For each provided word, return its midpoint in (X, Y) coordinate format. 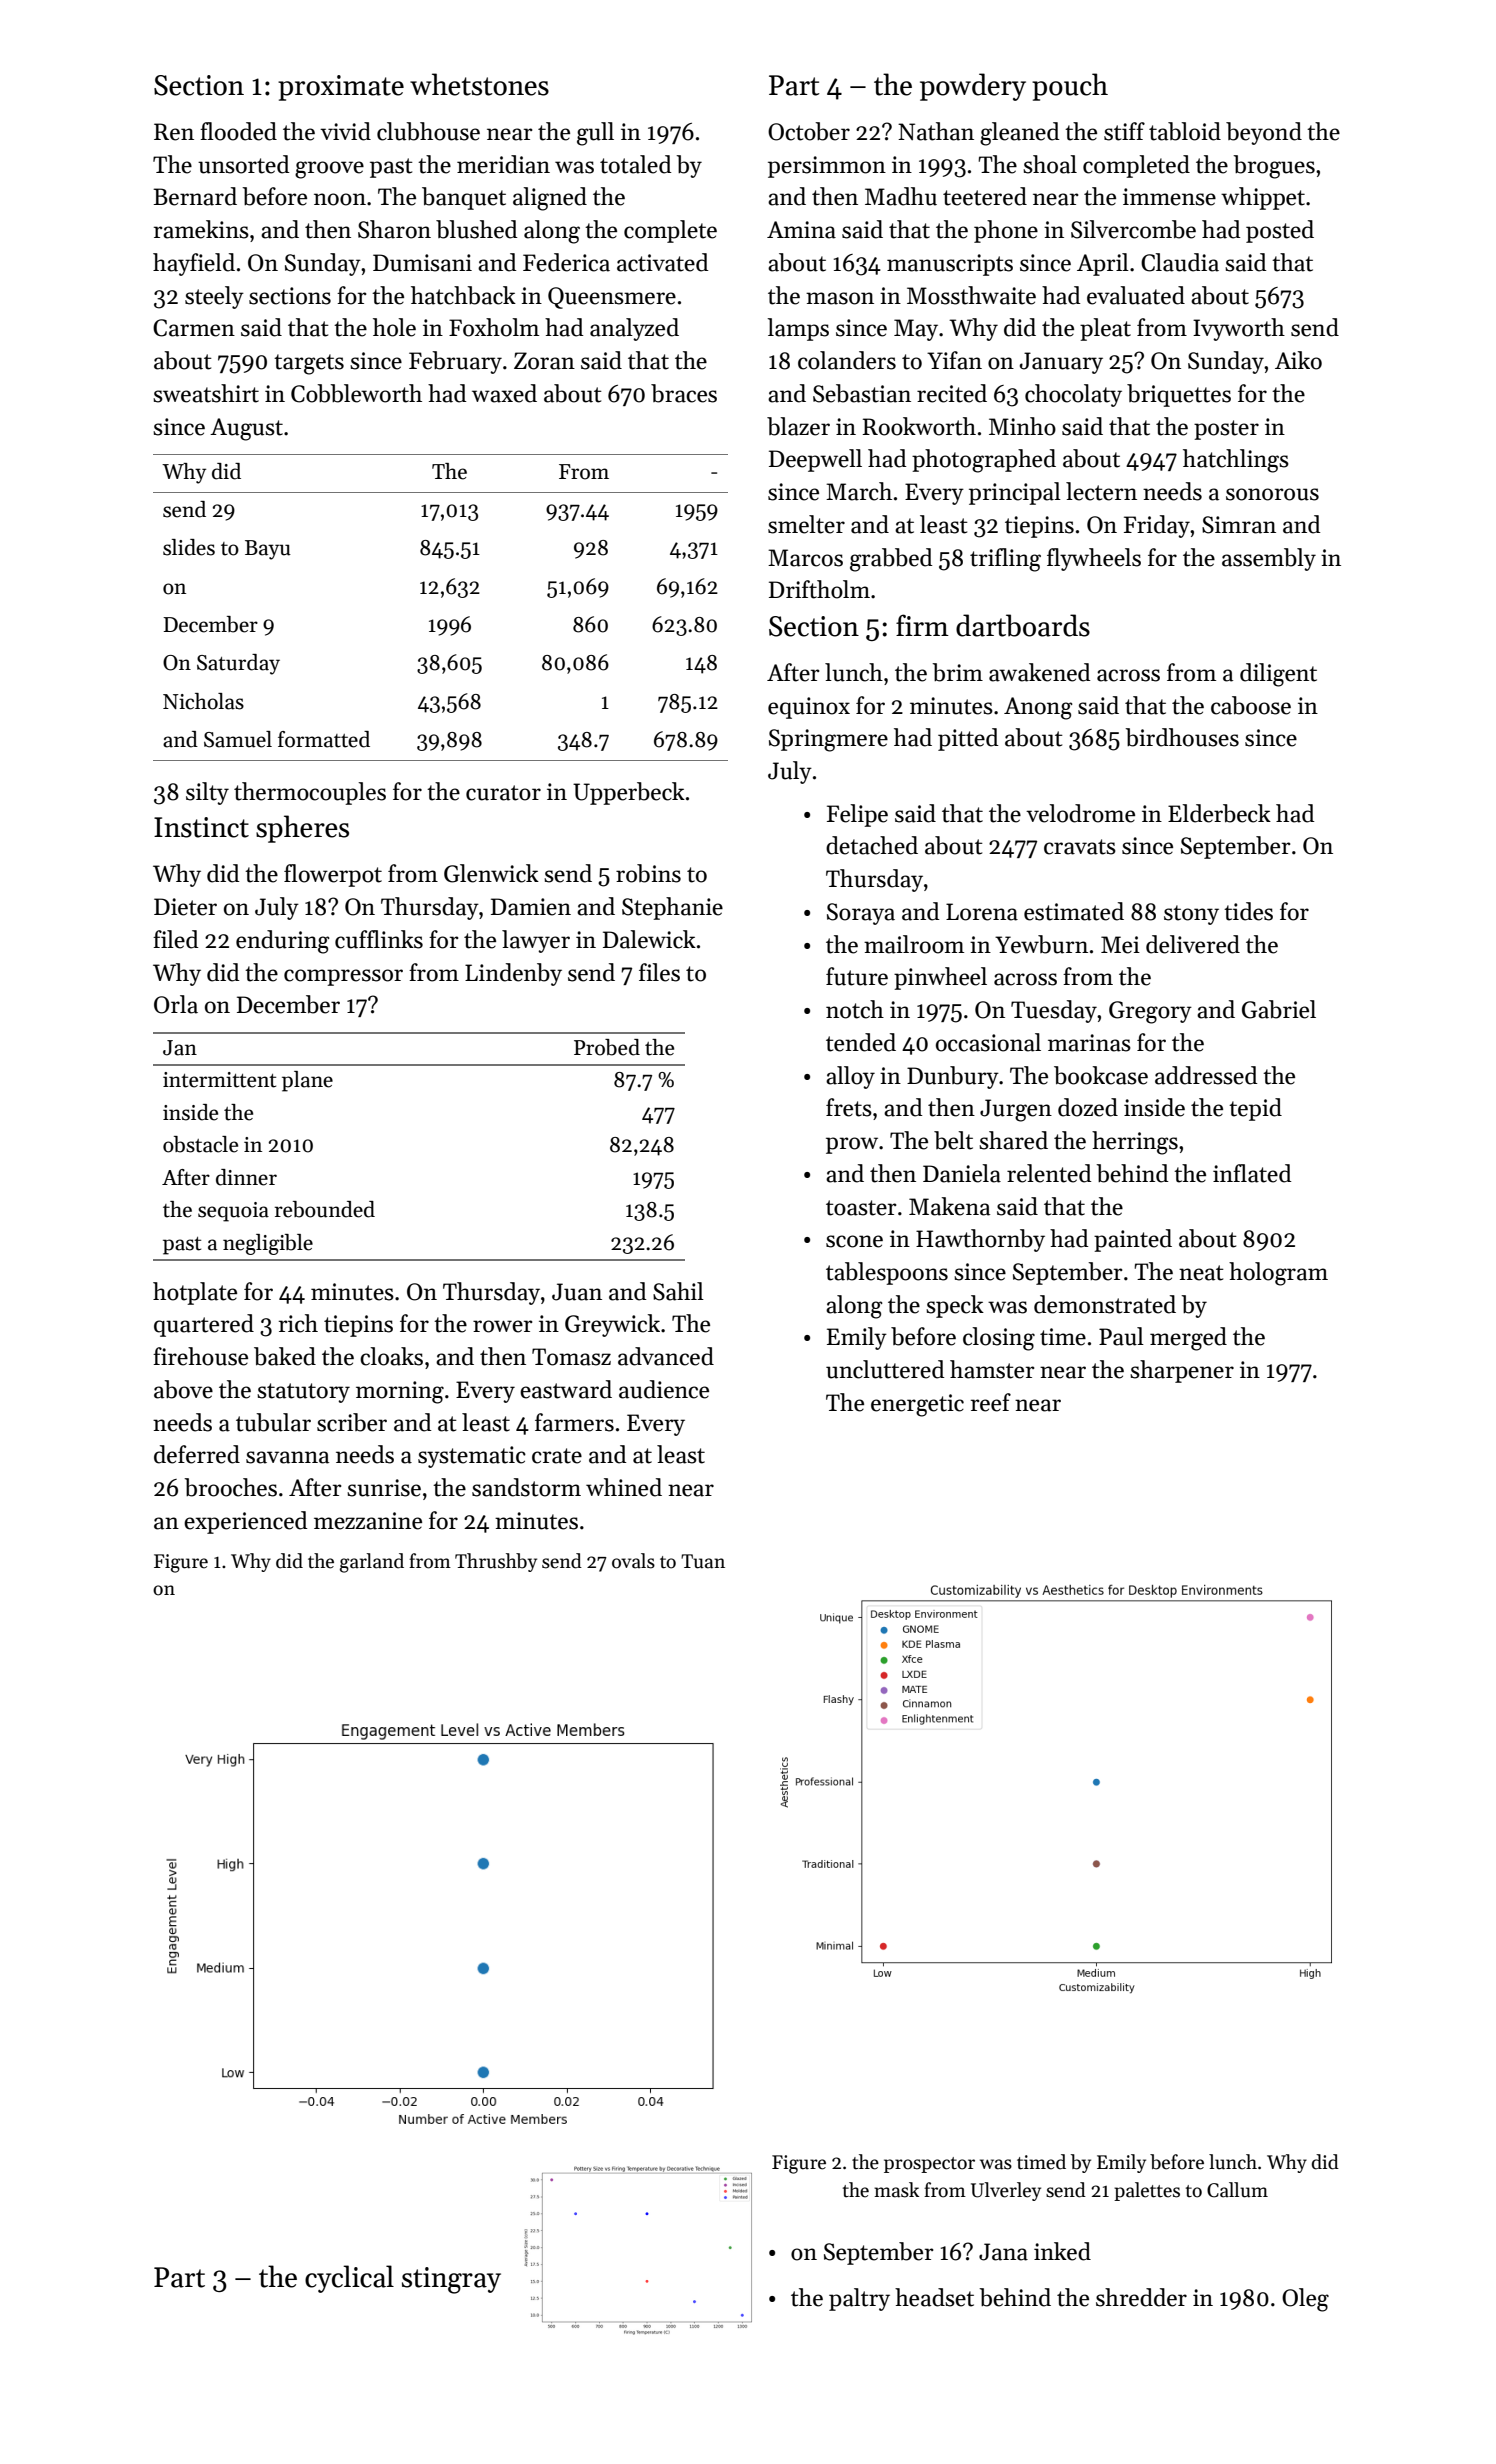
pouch (1070, 87)
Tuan (703, 1561)
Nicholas (203, 701)
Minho (1022, 426)
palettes (1147, 2191)
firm (922, 625)
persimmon (827, 167)
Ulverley (1006, 2191)
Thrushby (496, 1562)
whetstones (479, 84)
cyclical (349, 2279)
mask (896, 2190)
